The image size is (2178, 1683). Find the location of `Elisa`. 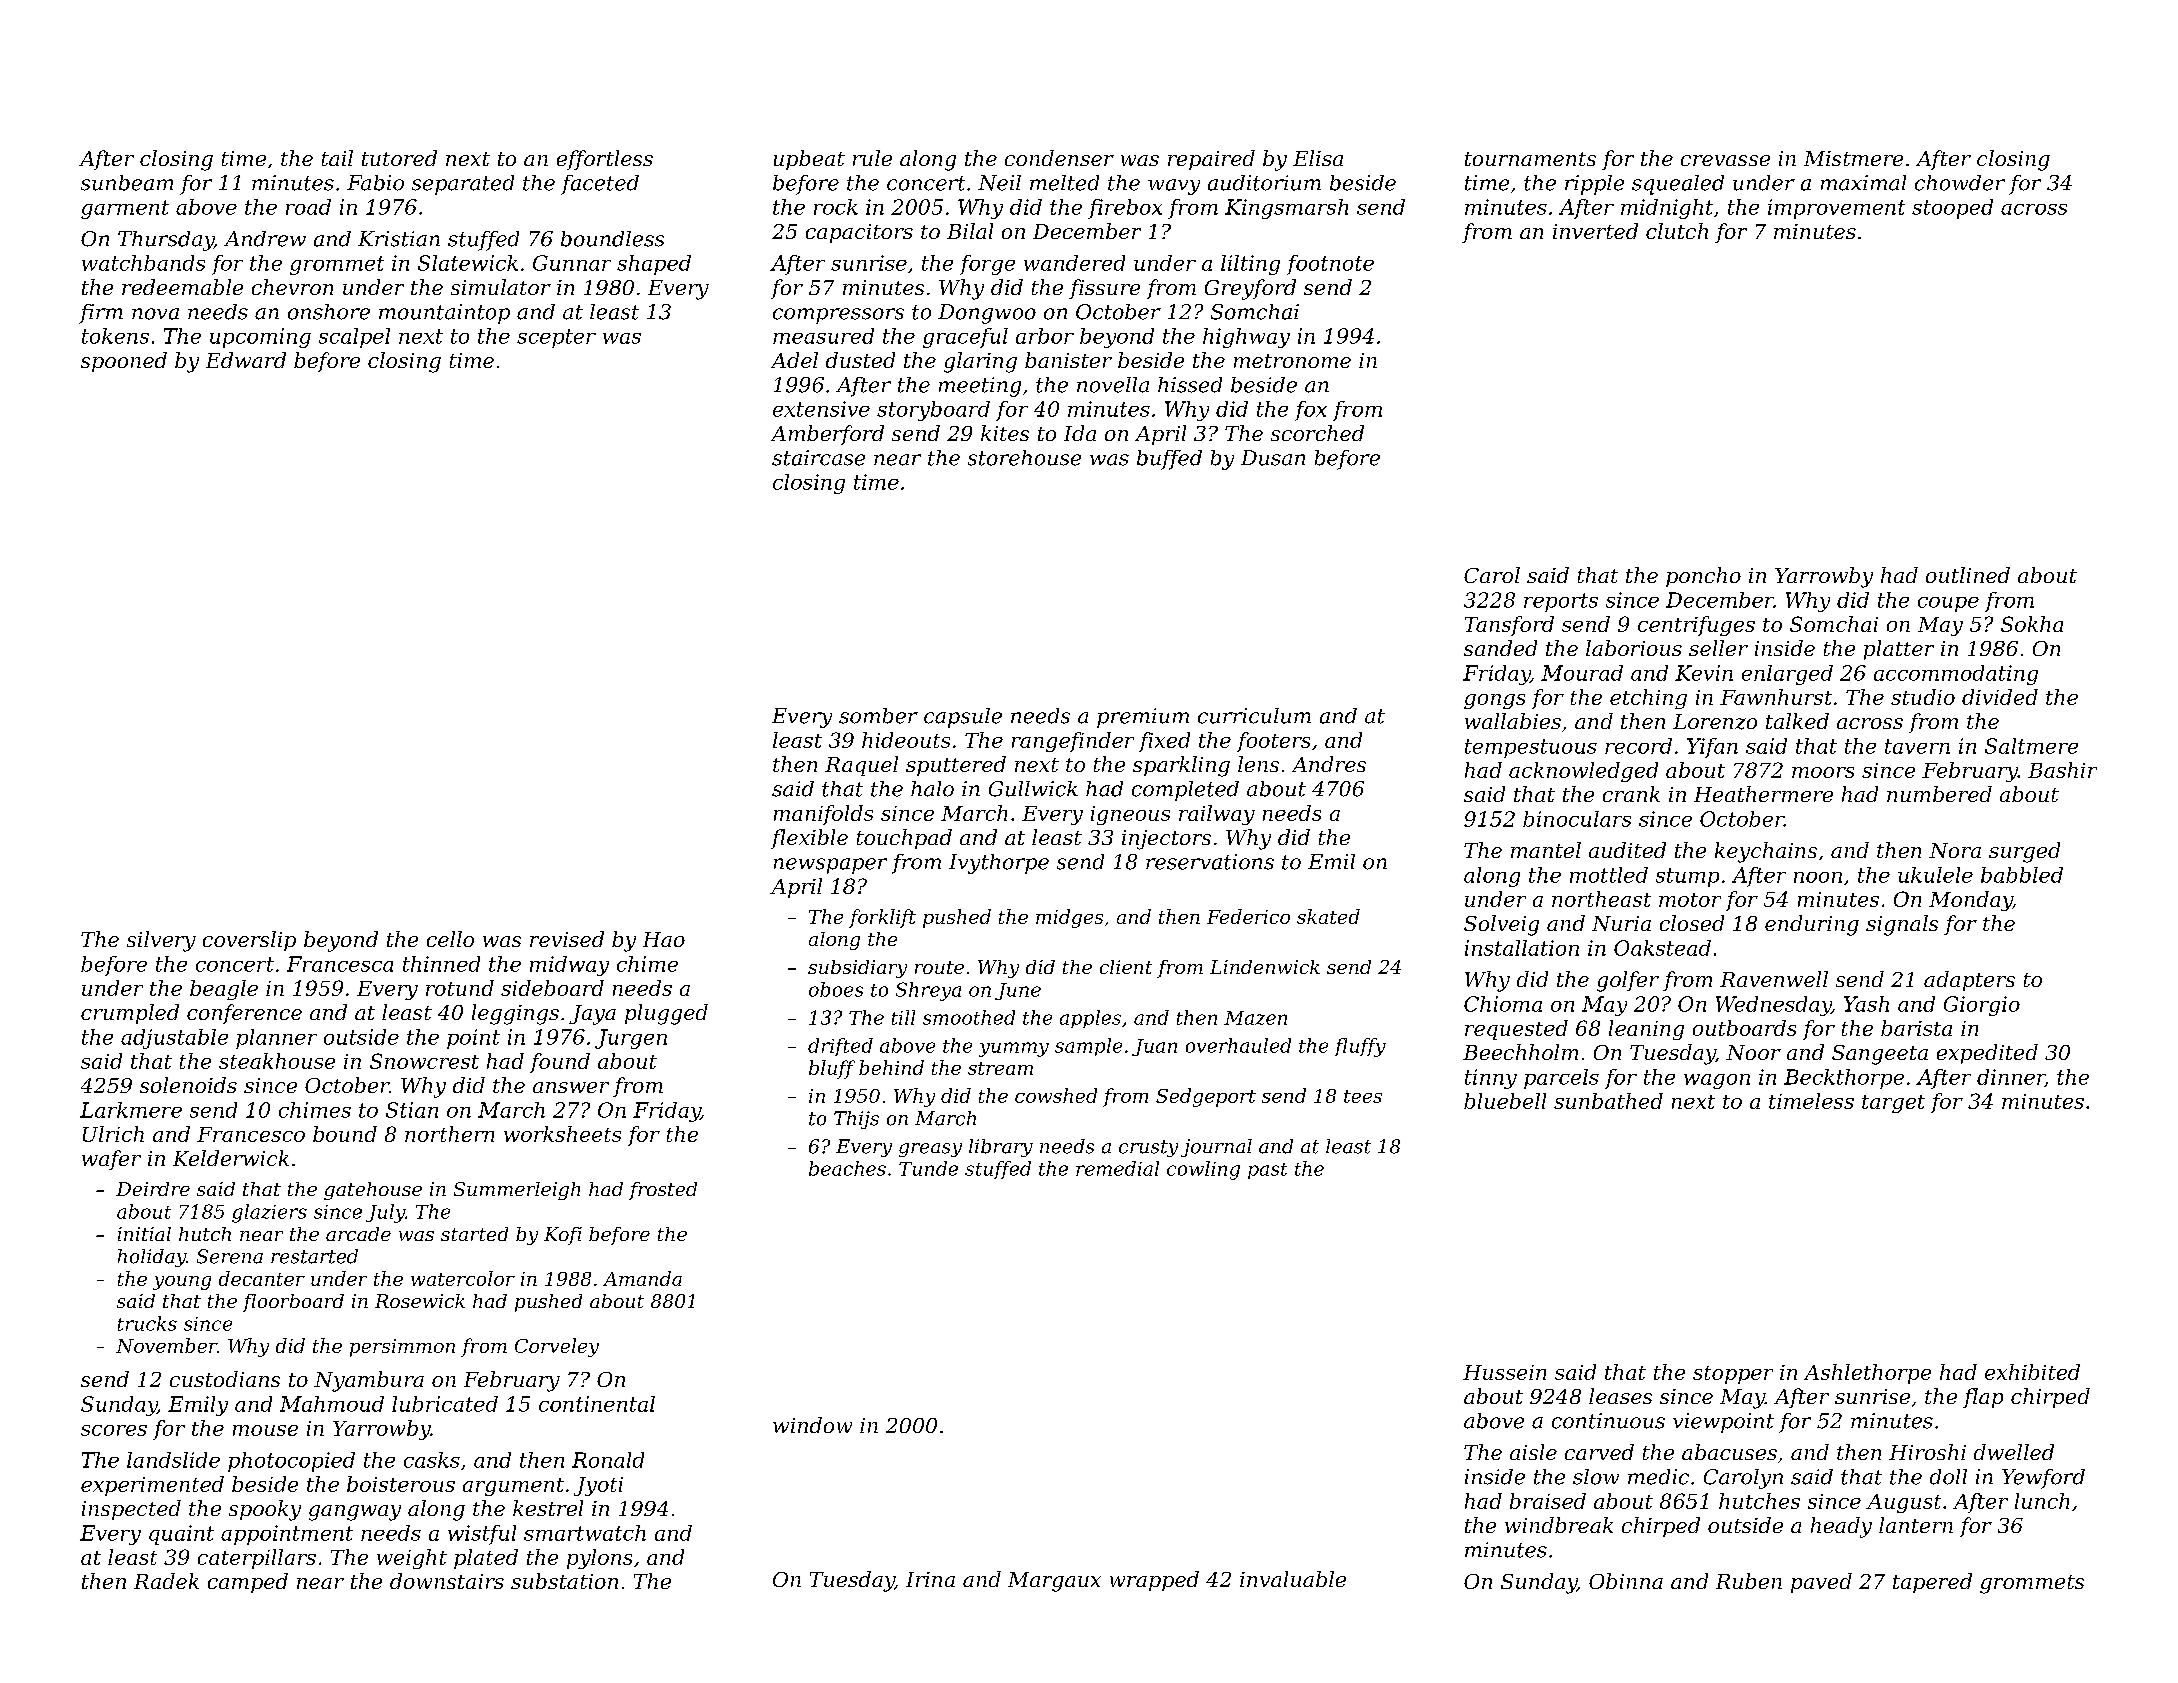

Elisa is located at coordinates (1318, 158).
